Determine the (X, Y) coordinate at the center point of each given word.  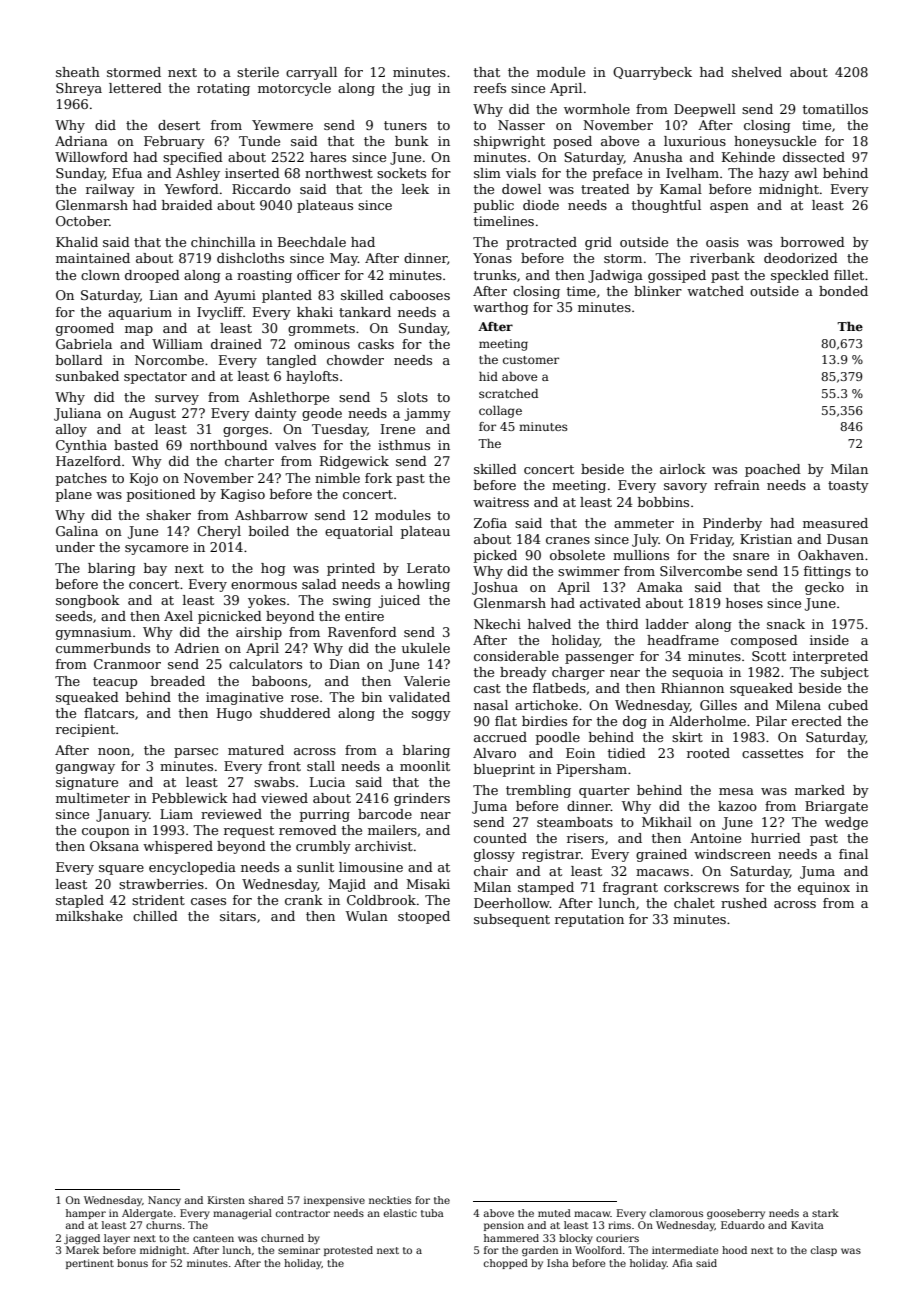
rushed (744, 903)
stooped (424, 917)
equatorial (359, 532)
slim (487, 173)
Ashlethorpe (288, 398)
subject (845, 673)
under (75, 547)
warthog (501, 308)
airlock (683, 469)
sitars (238, 916)
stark (825, 1213)
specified (193, 158)
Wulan (367, 916)
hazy (774, 174)
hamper (86, 1214)
